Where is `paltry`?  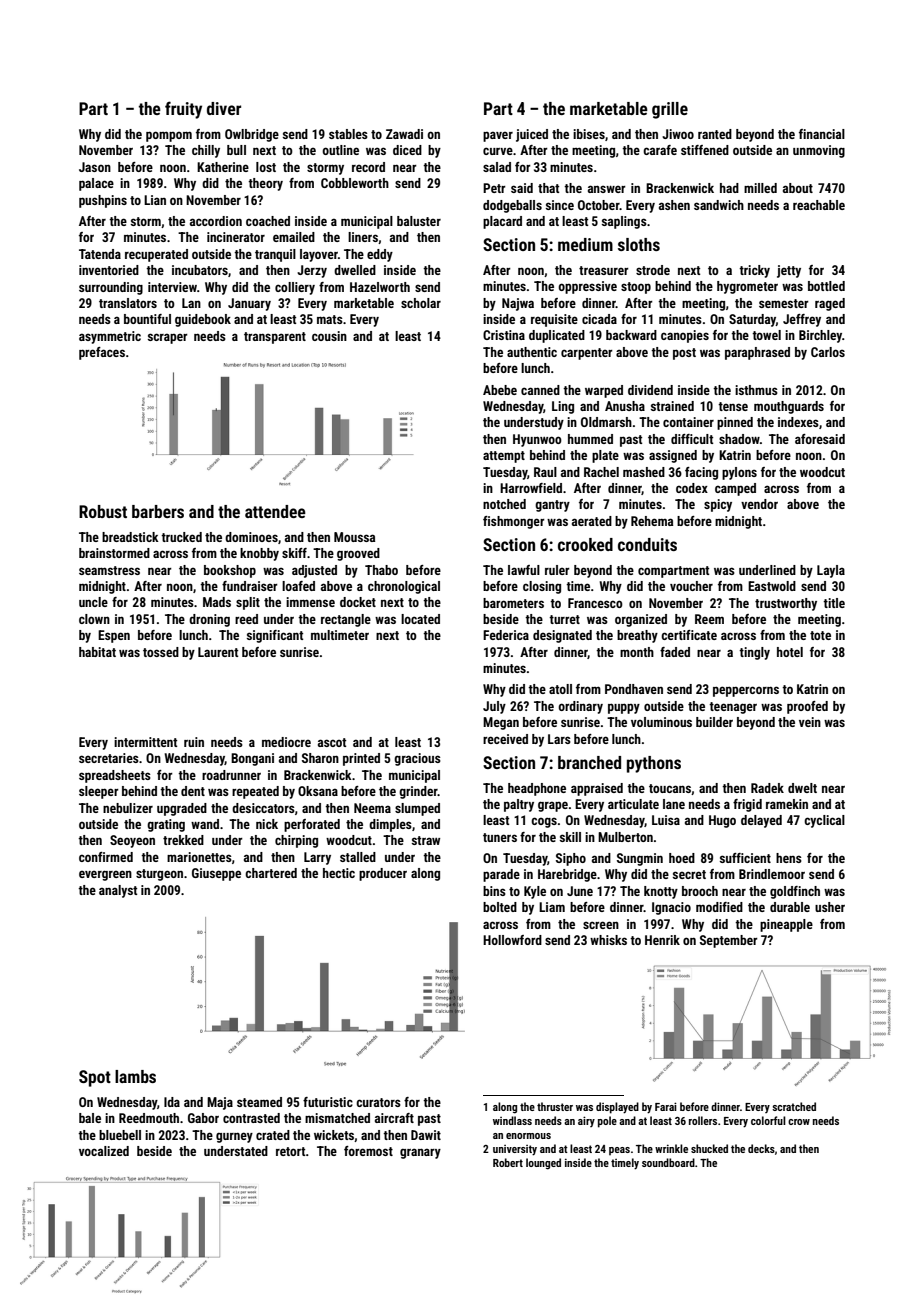 paltry is located at coordinates (519, 805).
